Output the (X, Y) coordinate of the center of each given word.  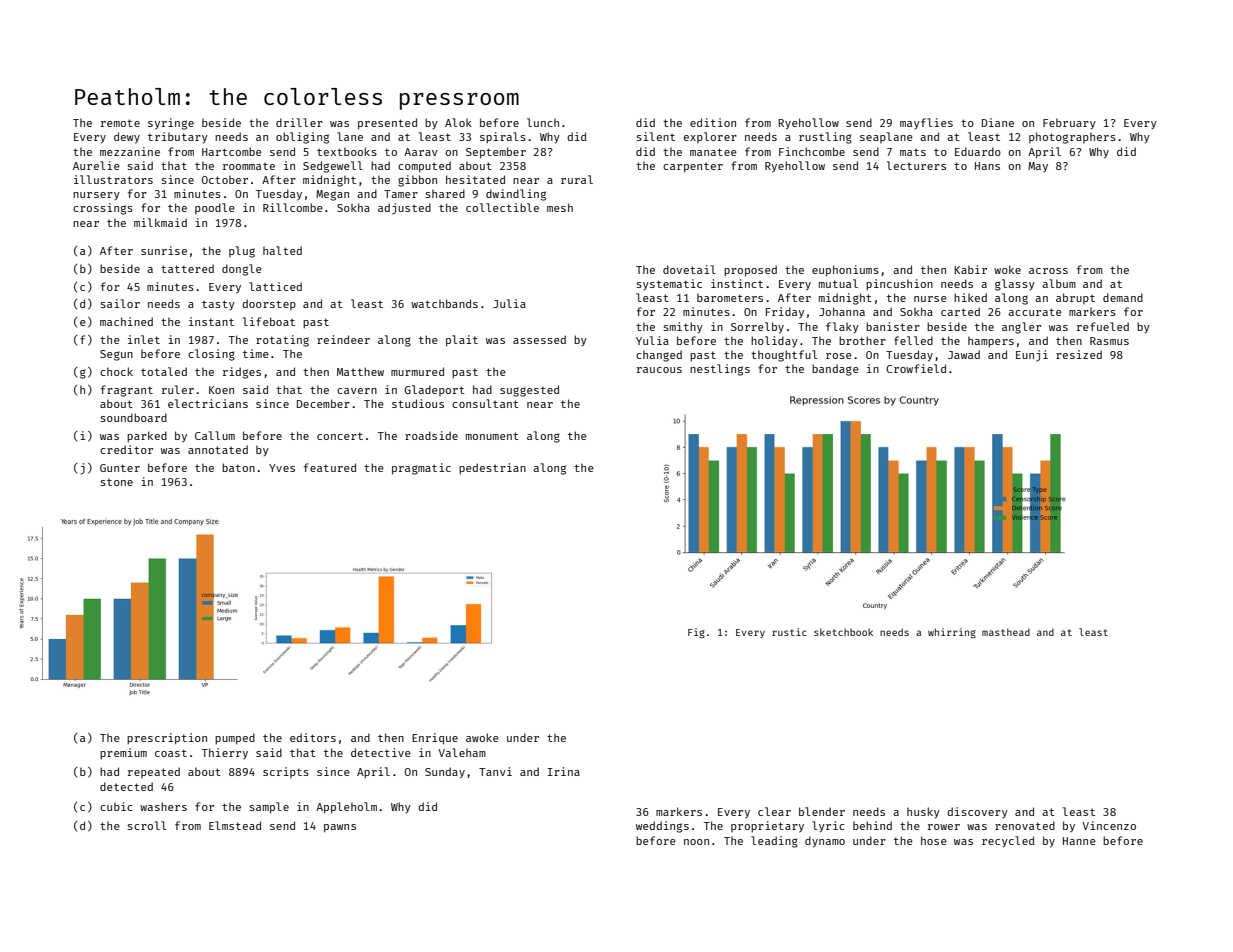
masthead (1006, 632)
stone (116, 482)
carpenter (693, 167)
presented (387, 124)
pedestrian (492, 468)
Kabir (971, 269)
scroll (146, 825)
